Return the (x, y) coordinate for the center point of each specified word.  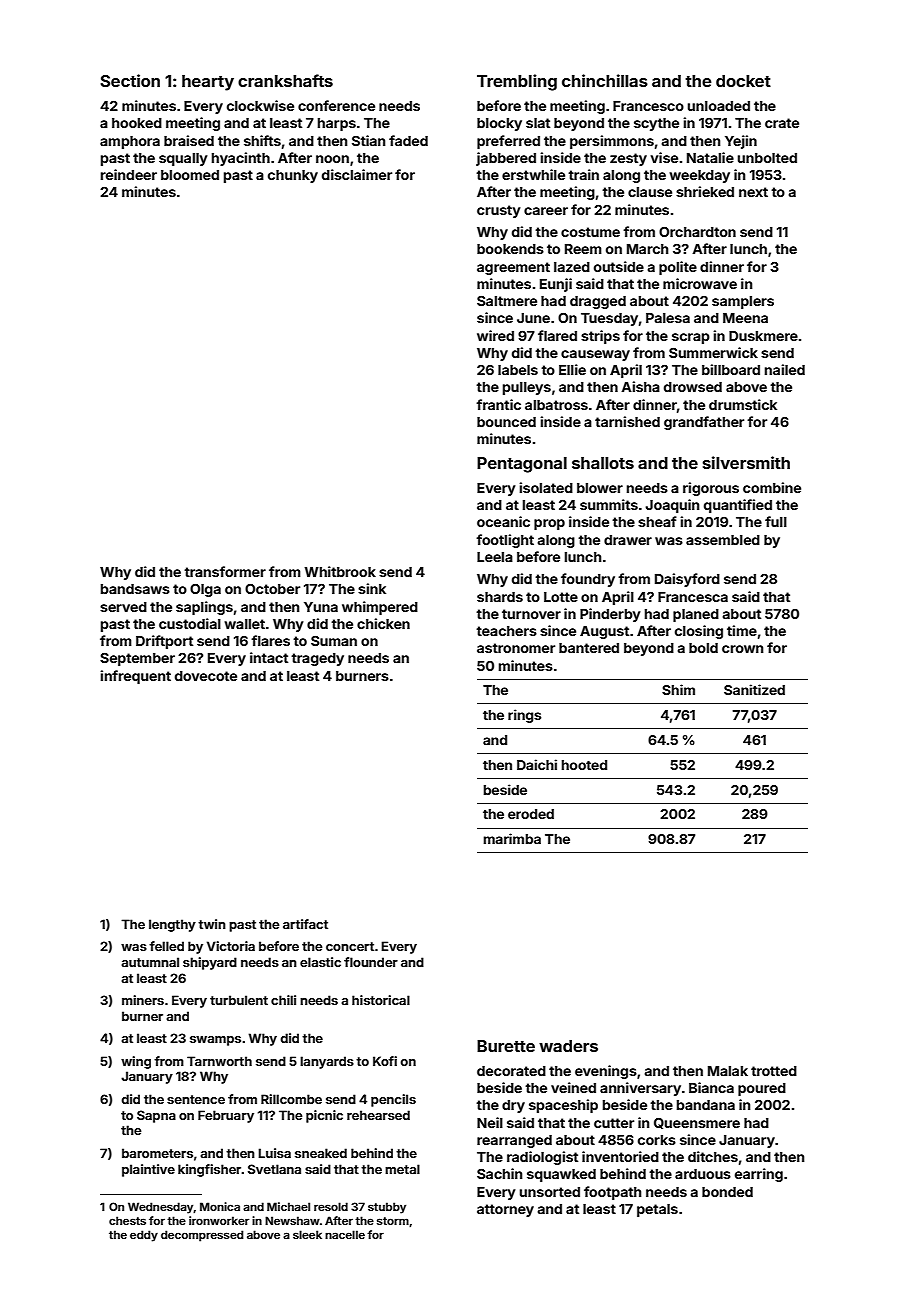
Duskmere (763, 336)
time (742, 630)
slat (538, 123)
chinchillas (605, 80)
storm (393, 1221)
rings (524, 716)
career (546, 211)
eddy (144, 1236)
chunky (293, 176)
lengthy (172, 925)
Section (130, 80)
